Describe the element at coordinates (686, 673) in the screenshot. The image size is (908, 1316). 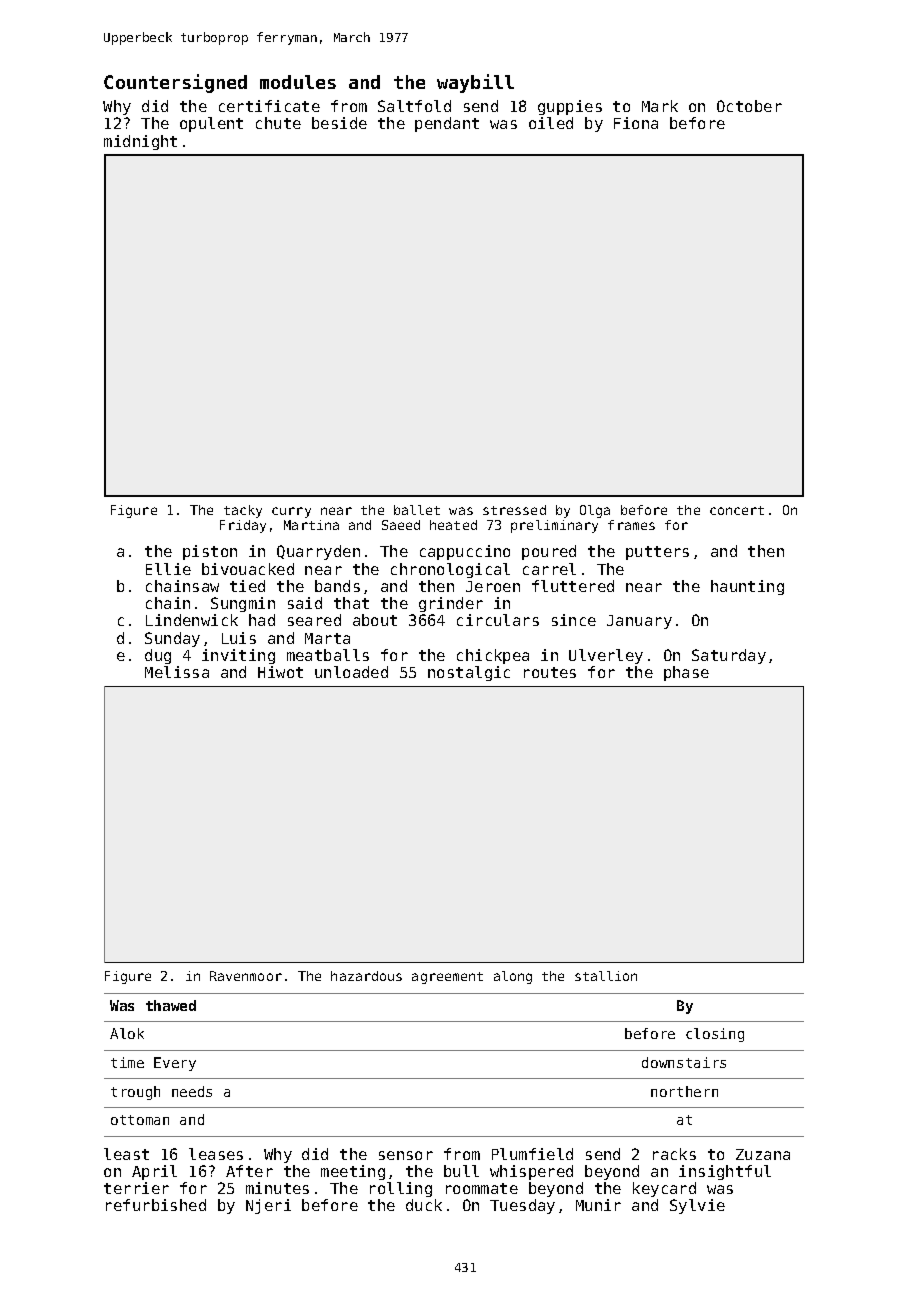
I see `phase` at that location.
